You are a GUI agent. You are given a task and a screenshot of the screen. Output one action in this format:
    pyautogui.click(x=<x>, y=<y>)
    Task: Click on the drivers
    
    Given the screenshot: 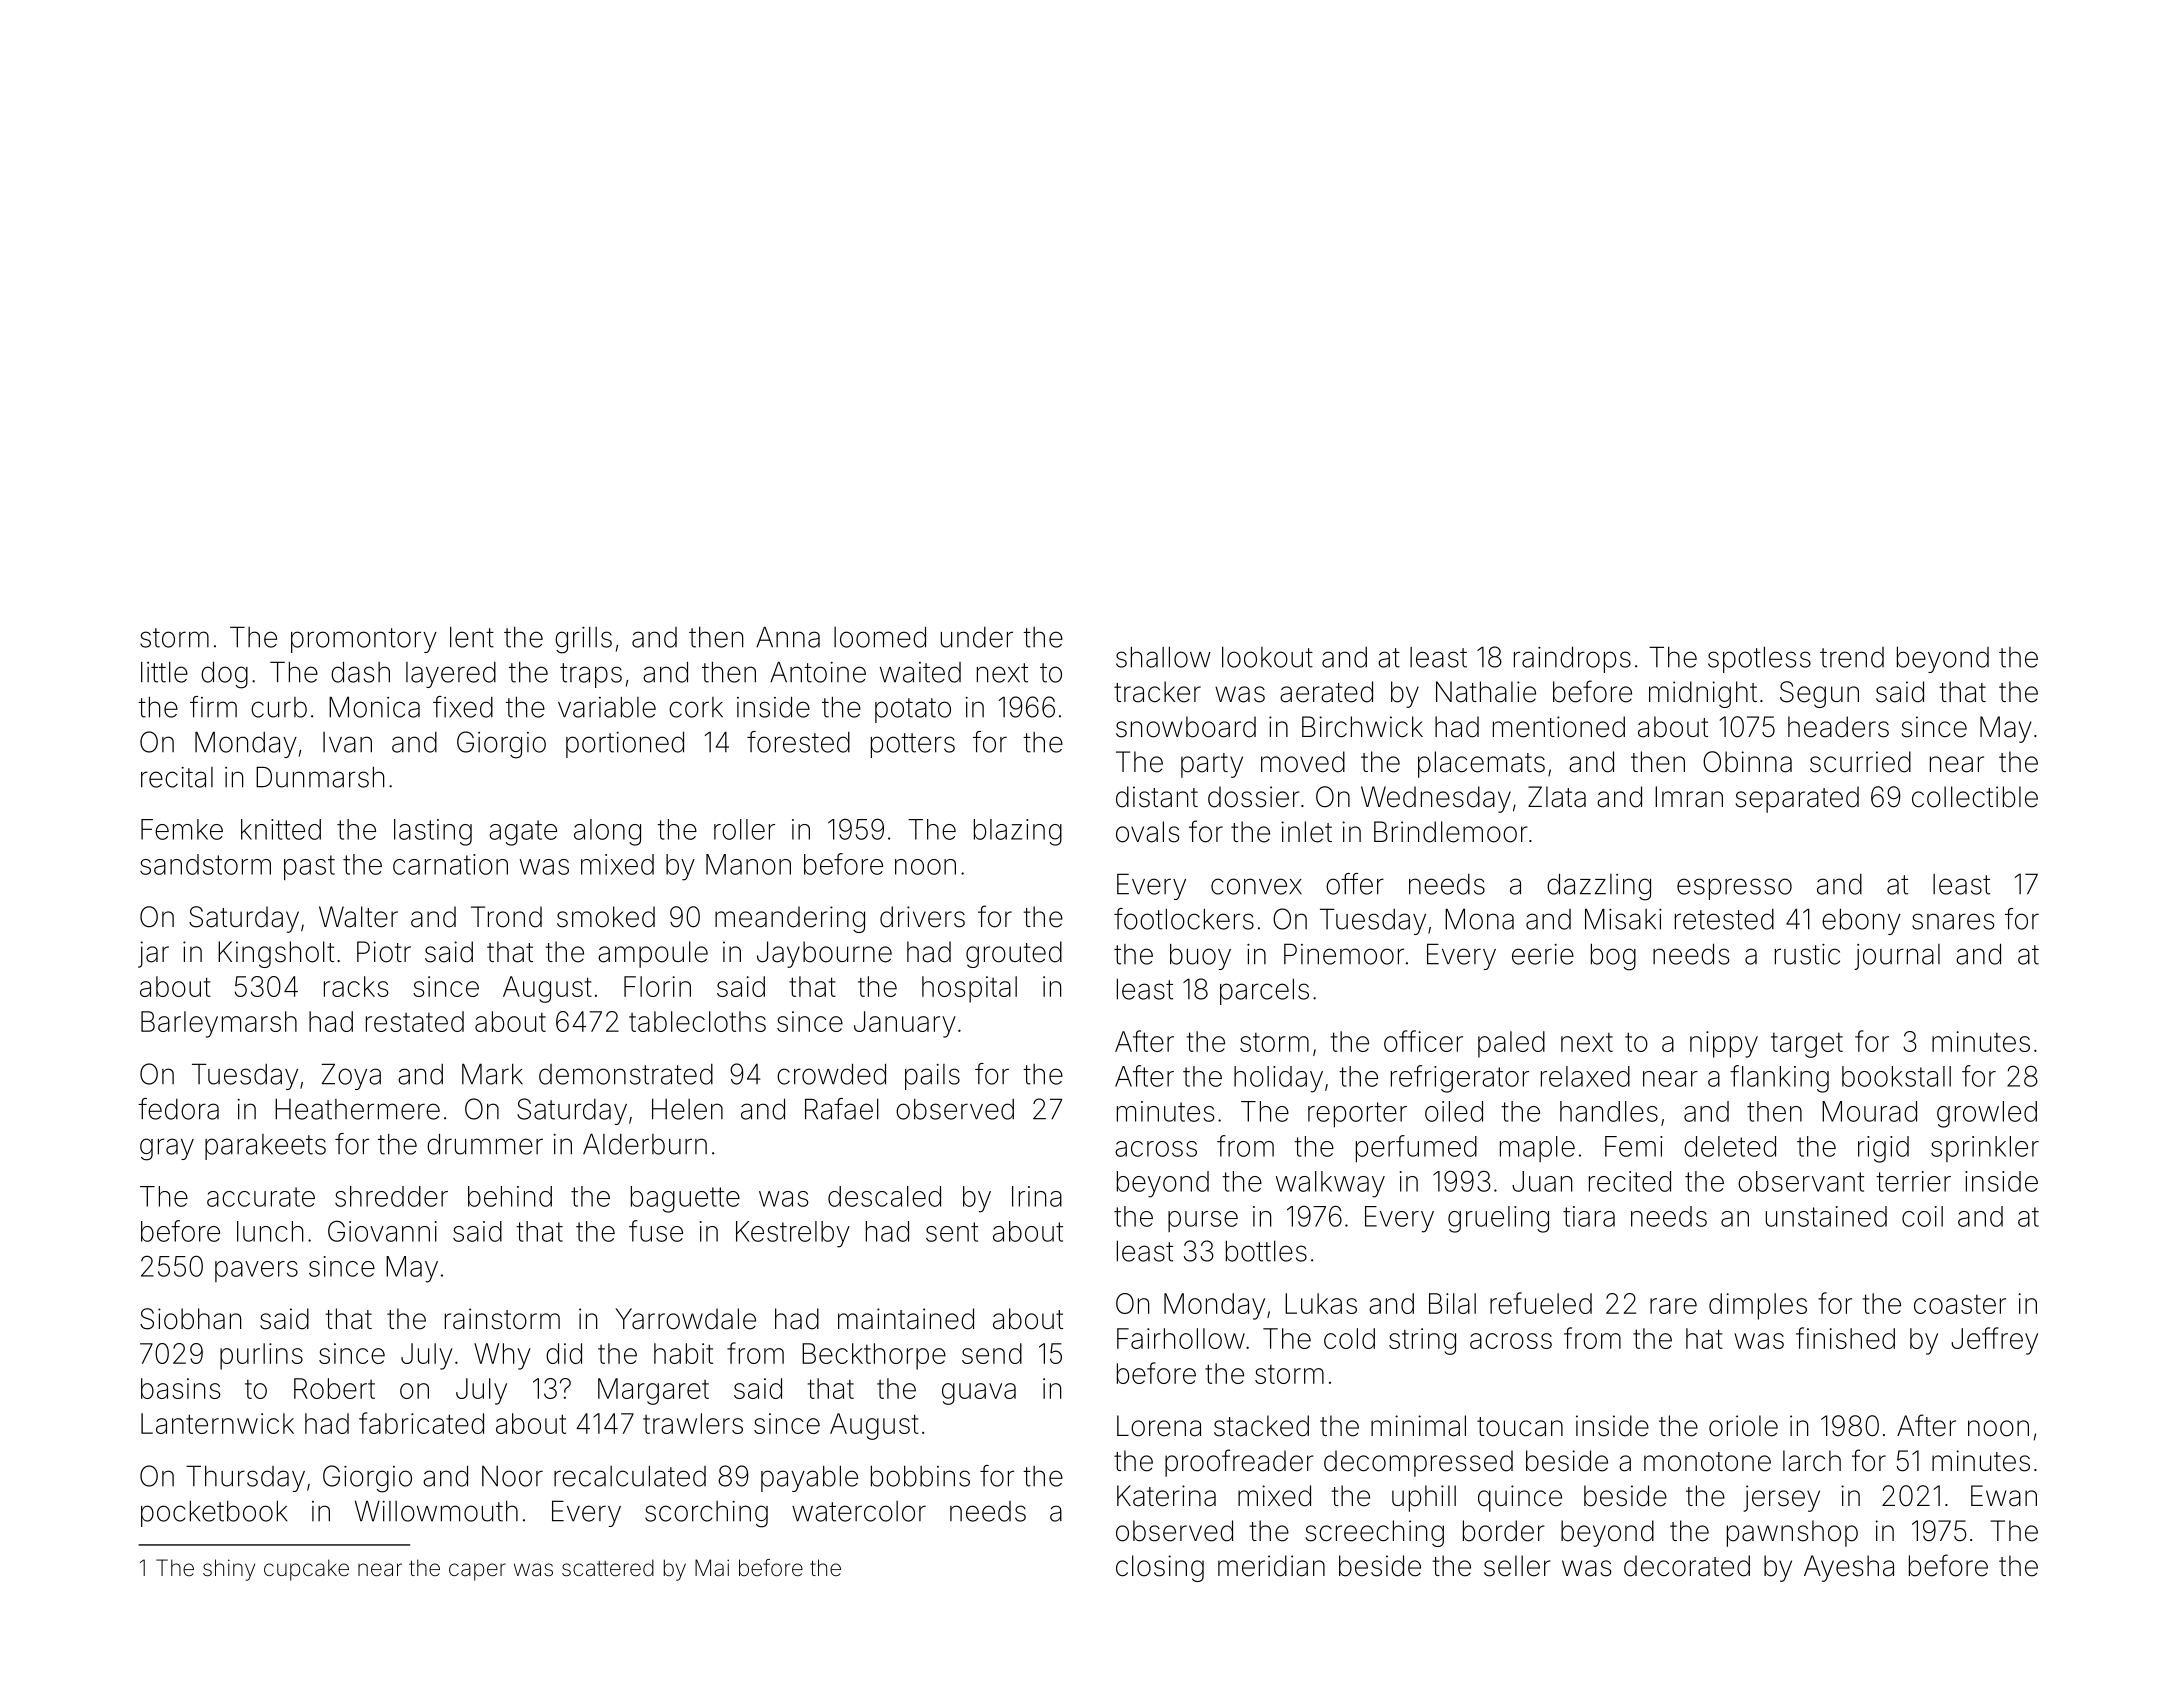 What is the action you would take?
    pyautogui.click(x=922, y=917)
